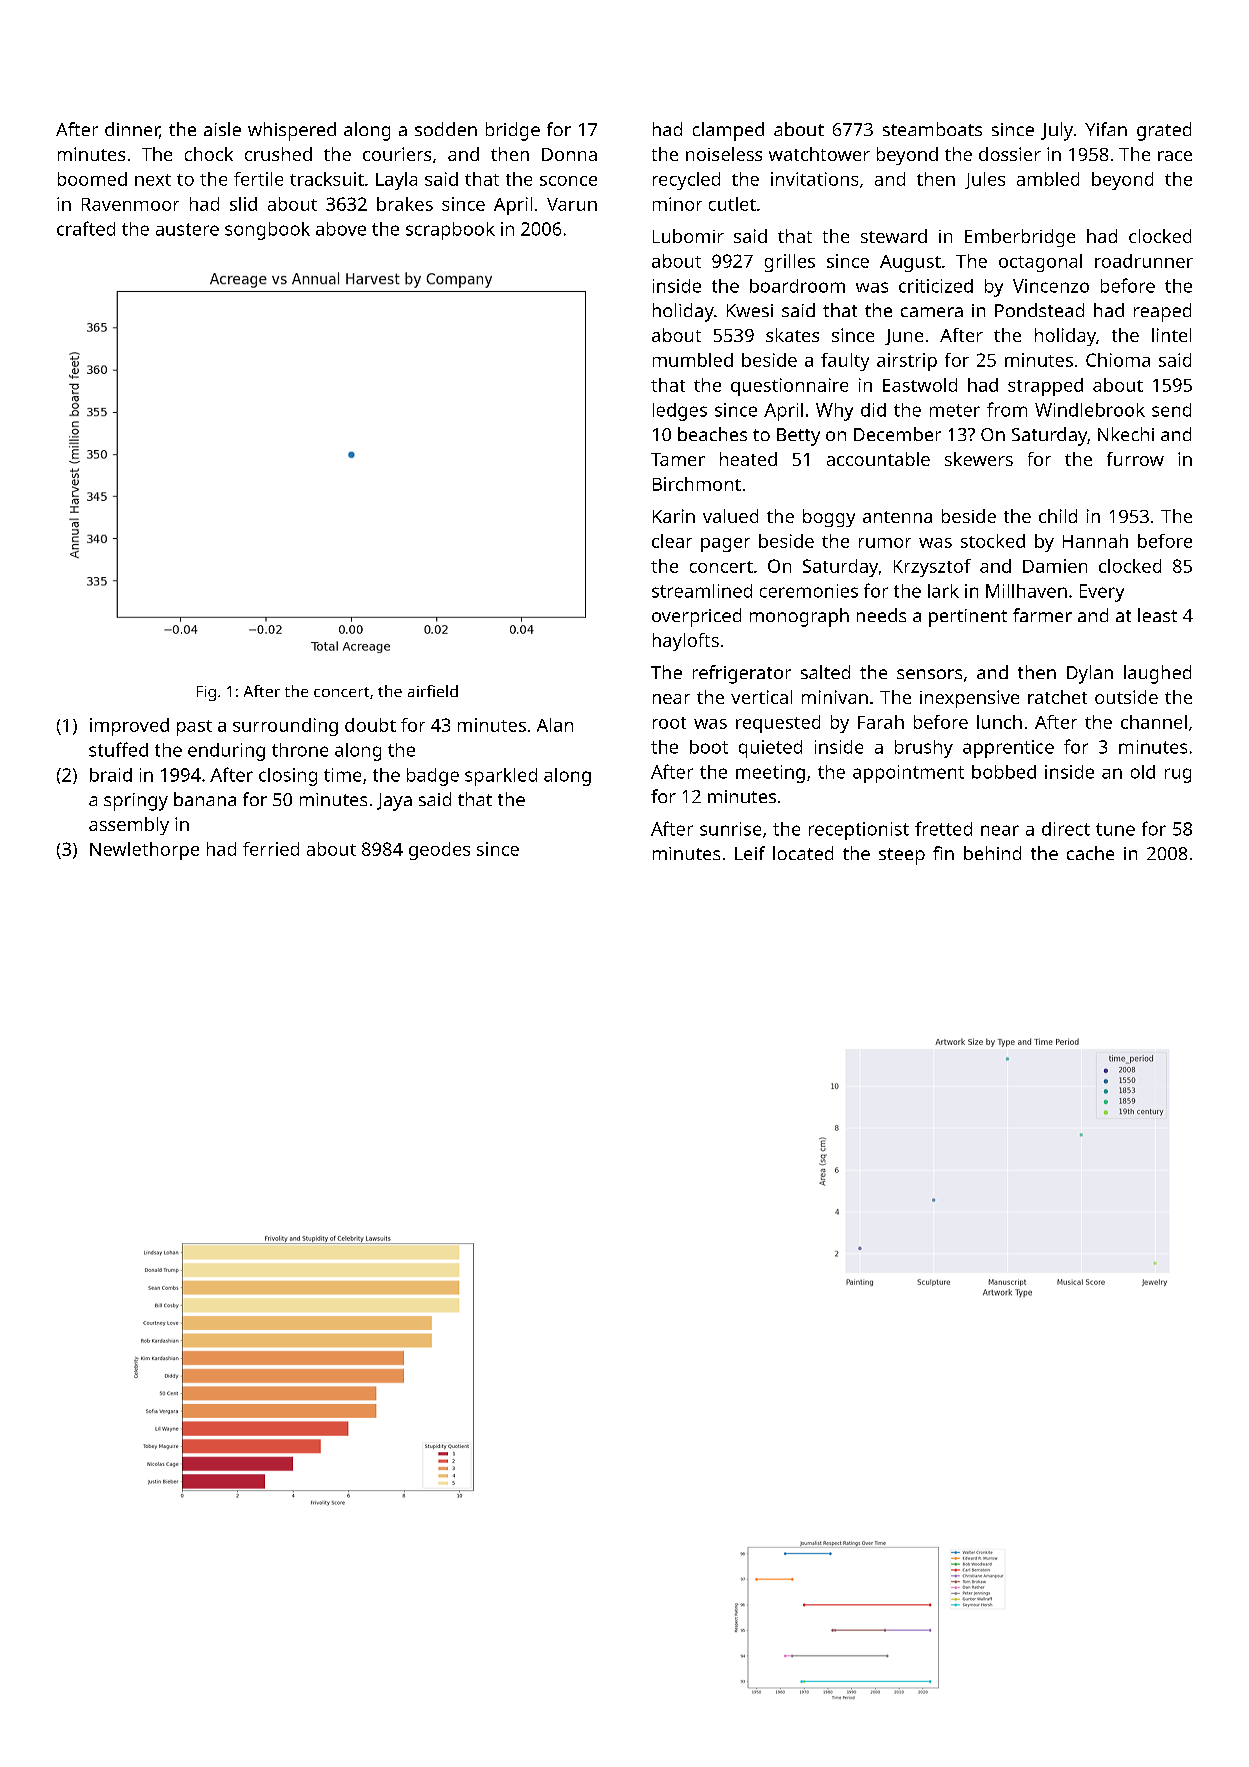  What do you see at coordinates (1010, 154) in the screenshot?
I see `dossier` at bounding box center [1010, 154].
